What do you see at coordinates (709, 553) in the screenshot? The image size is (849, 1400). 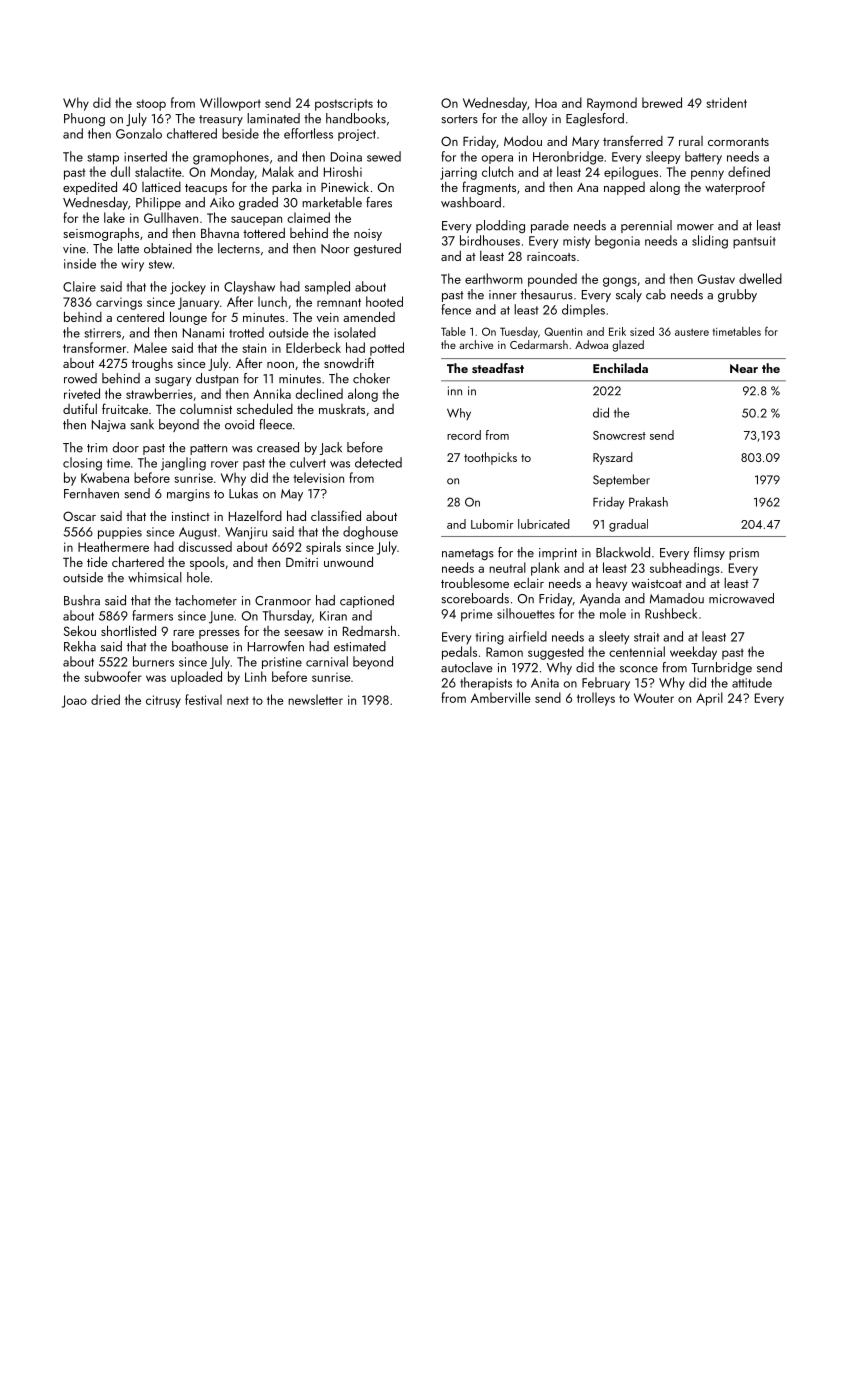 I see `flimsy` at bounding box center [709, 553].
